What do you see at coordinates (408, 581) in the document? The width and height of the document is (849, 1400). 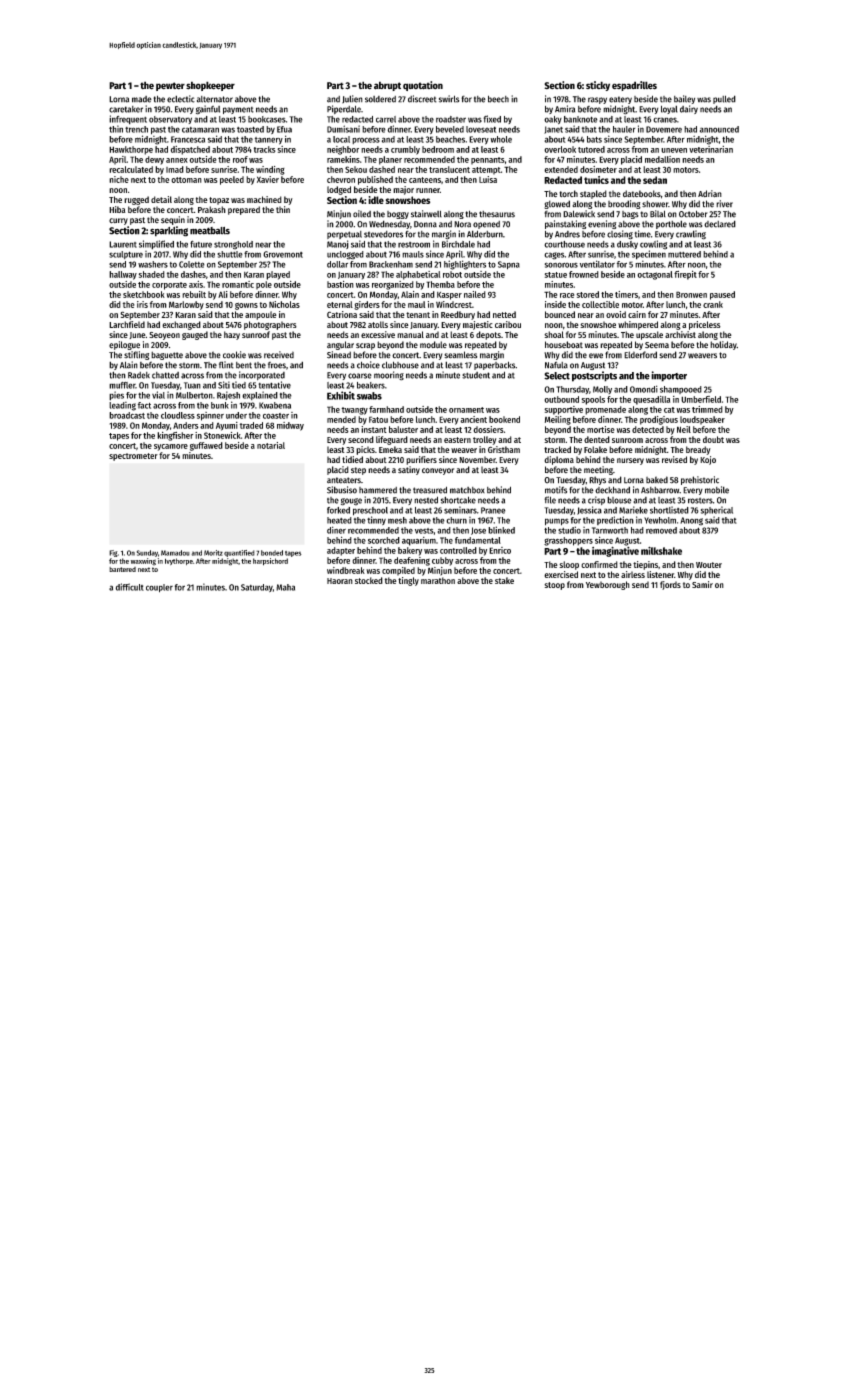 I see `tingly` at bounding box center [408, 581].
